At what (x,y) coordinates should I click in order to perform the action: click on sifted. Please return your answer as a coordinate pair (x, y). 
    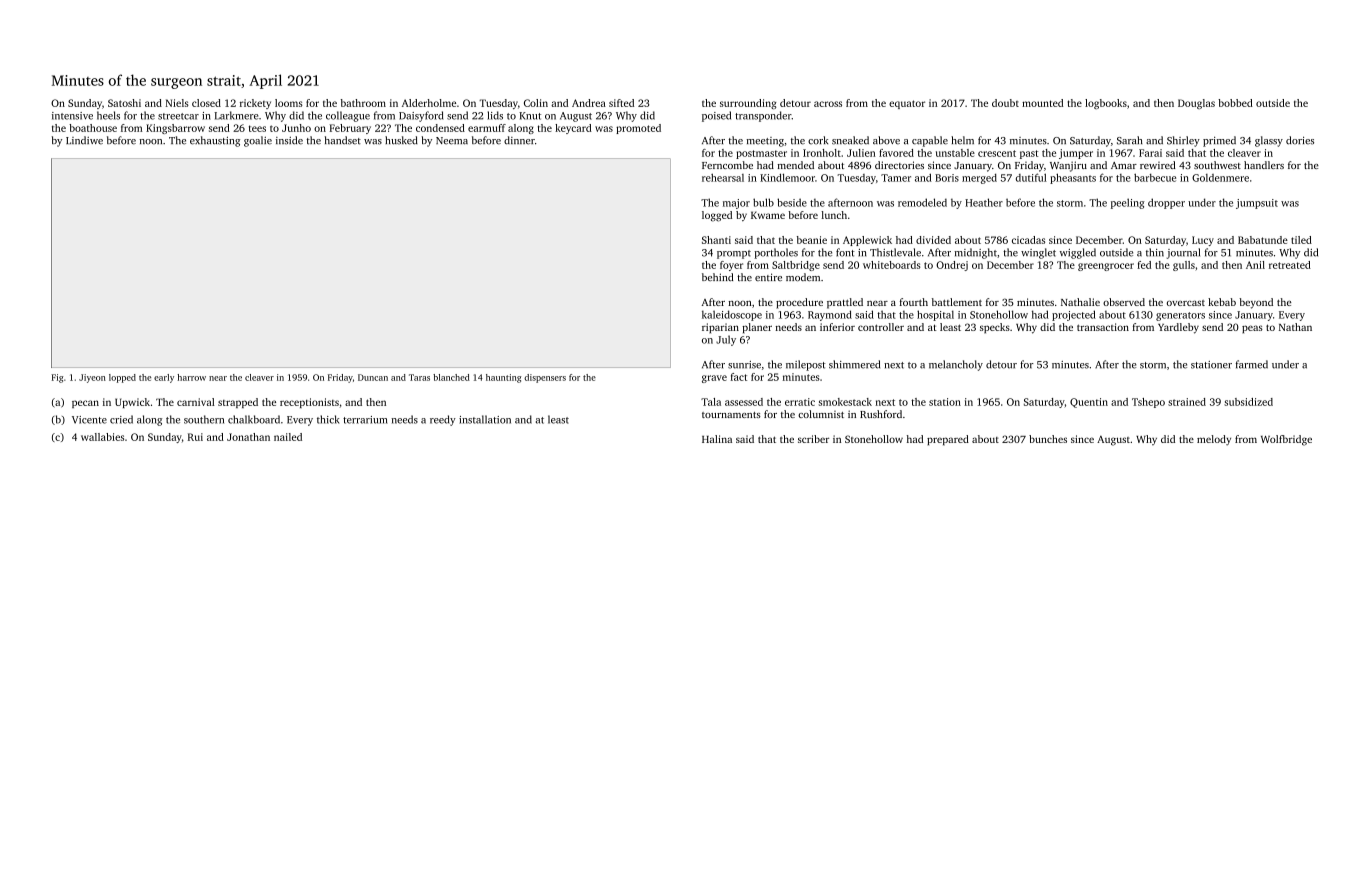
    Looking at the image, I should click on (621, 103).
